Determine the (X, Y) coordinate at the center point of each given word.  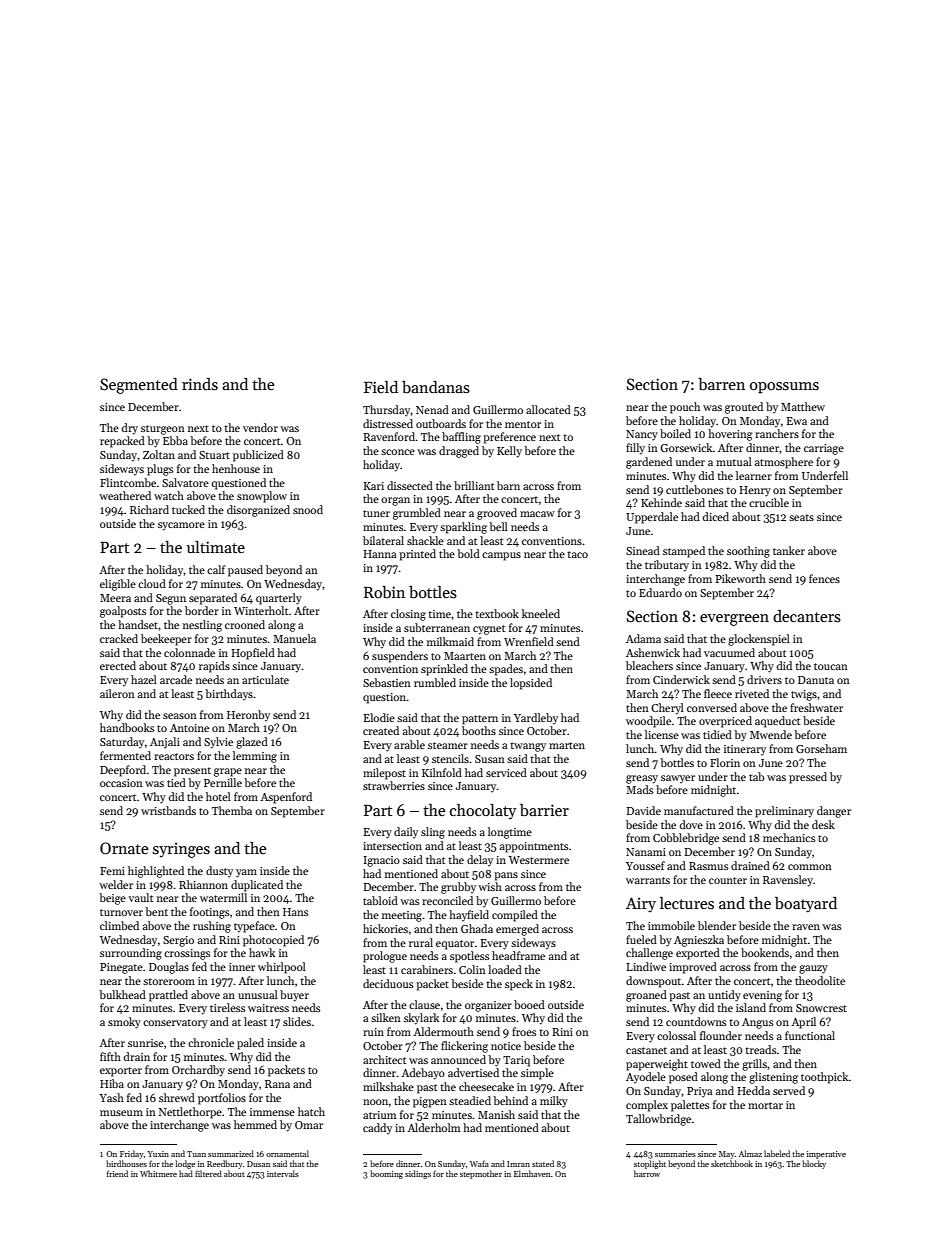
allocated (548, 409)
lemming (255, 757)
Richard (149, 509)
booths (479, 730)
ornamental (287, 1153)
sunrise (146, 1043)
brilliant (474, 485)
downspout (653, 982)
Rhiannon (203, 884)
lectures (687, 903)
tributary (667, 566)
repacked (122, 442)
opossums (784, 388)
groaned (646, 996)
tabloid (380, 900)
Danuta (816, 680)
